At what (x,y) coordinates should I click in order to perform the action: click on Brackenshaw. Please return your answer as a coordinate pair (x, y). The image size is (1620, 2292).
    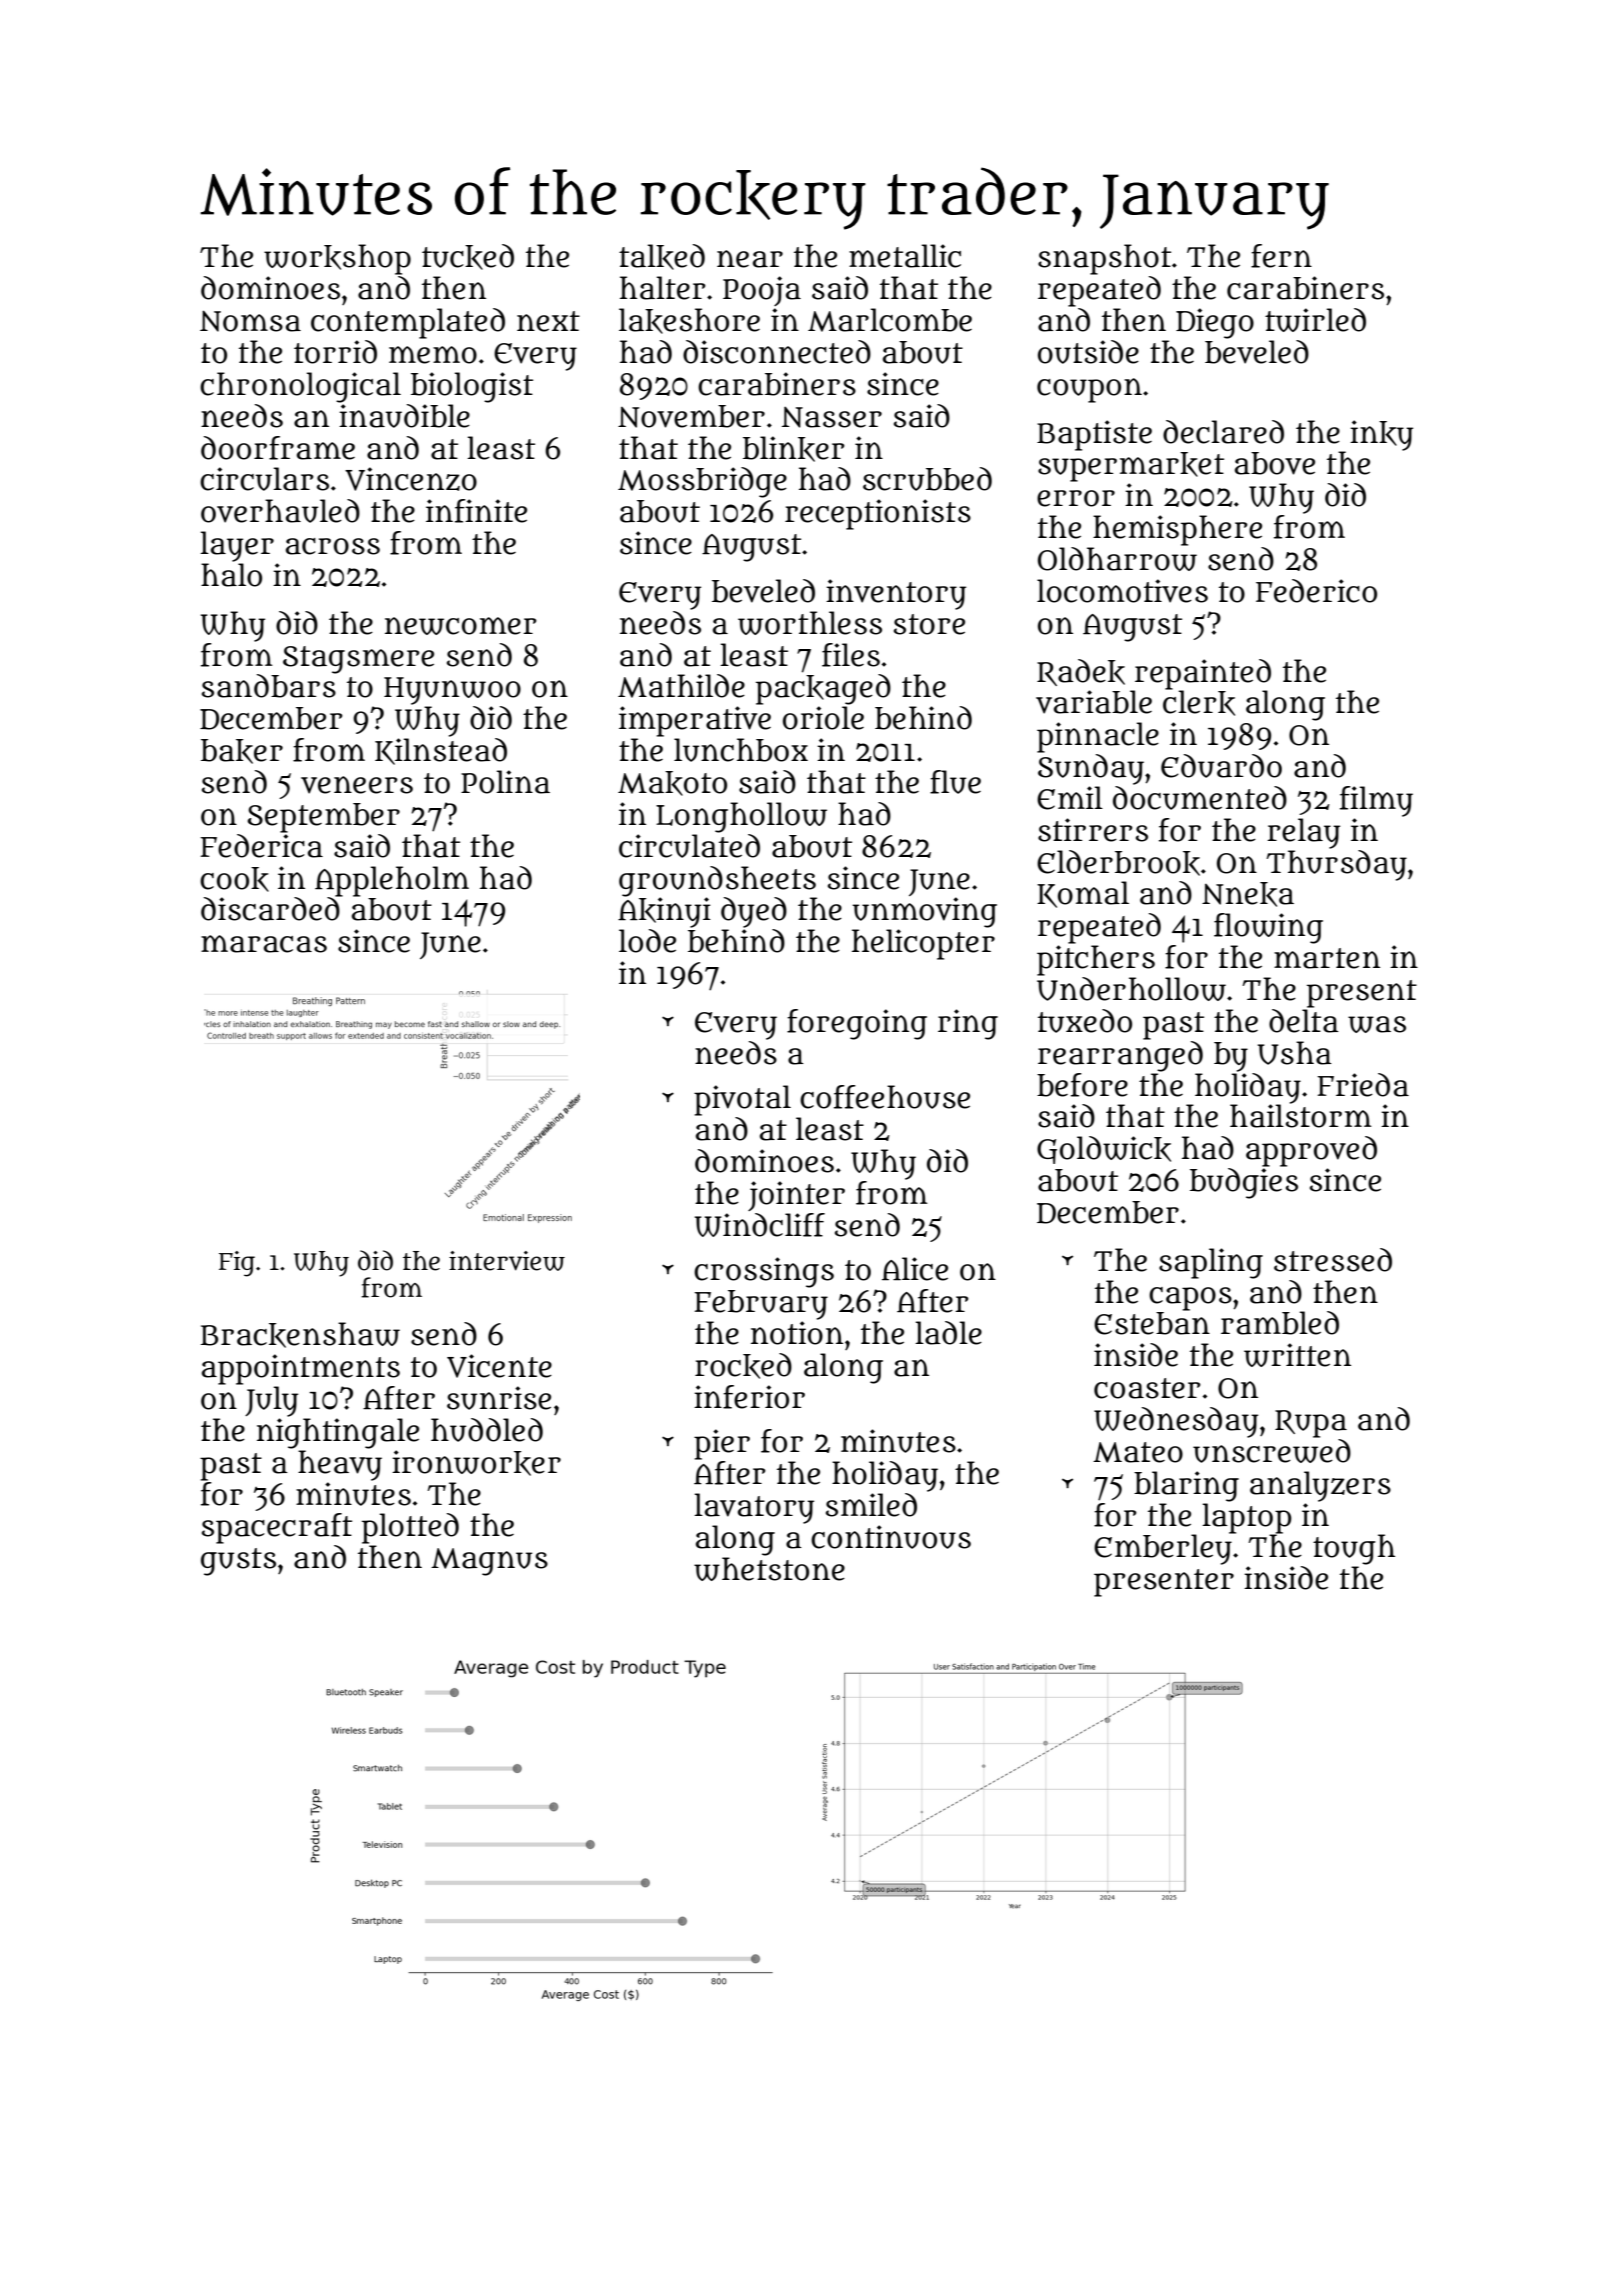
    Looking at the image, I should click on (300, 1335).
